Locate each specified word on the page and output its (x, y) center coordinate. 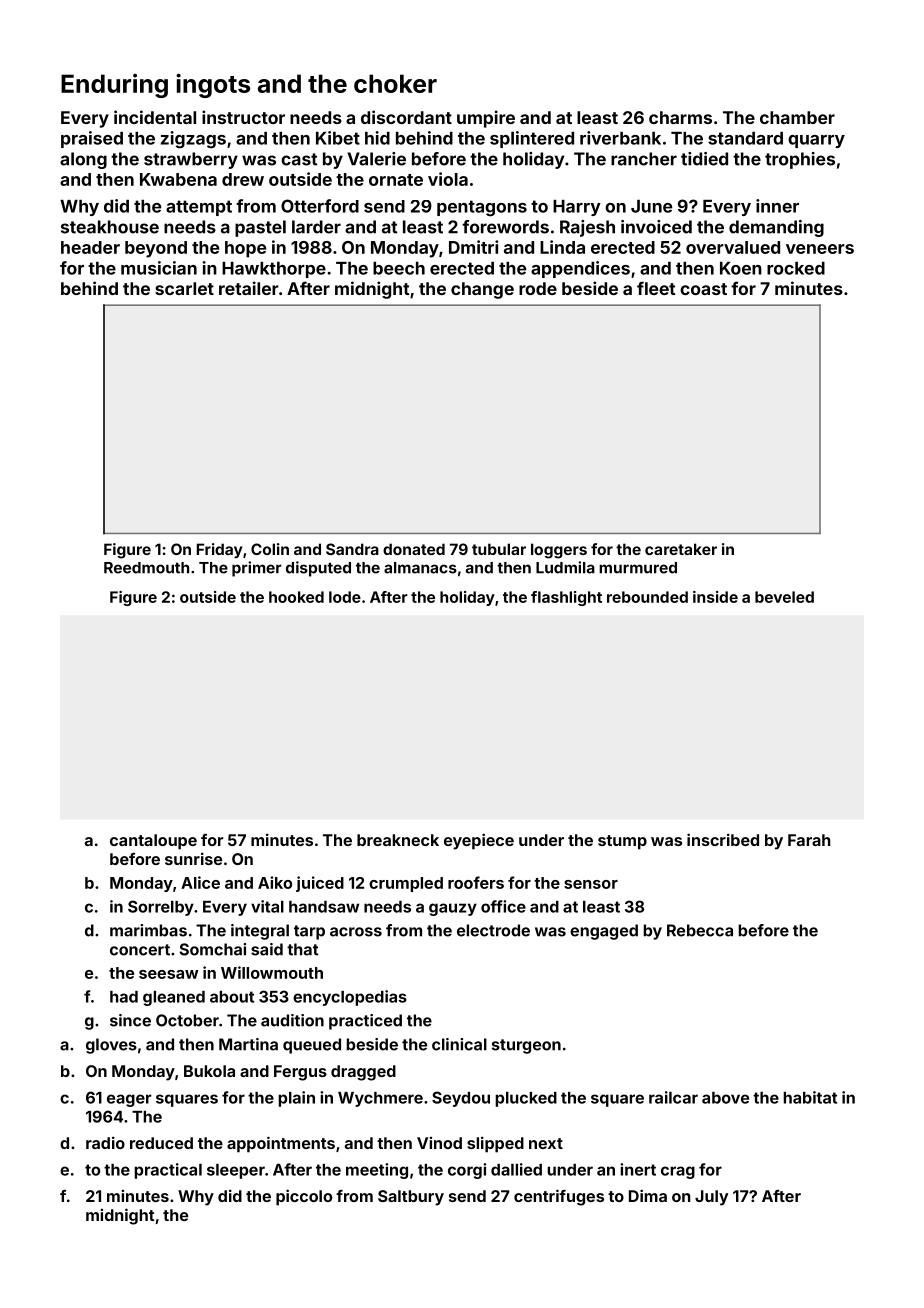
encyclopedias (350, 998)
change (482, 290)
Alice (200, 882)
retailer (249, 288)
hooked (296, 597)
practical (168, 1171)
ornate (396, 180)
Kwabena (178, 179)
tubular (499, 549)
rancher (644, 159)
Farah (809, 840)
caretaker (681, 549)
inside (715, 597)
